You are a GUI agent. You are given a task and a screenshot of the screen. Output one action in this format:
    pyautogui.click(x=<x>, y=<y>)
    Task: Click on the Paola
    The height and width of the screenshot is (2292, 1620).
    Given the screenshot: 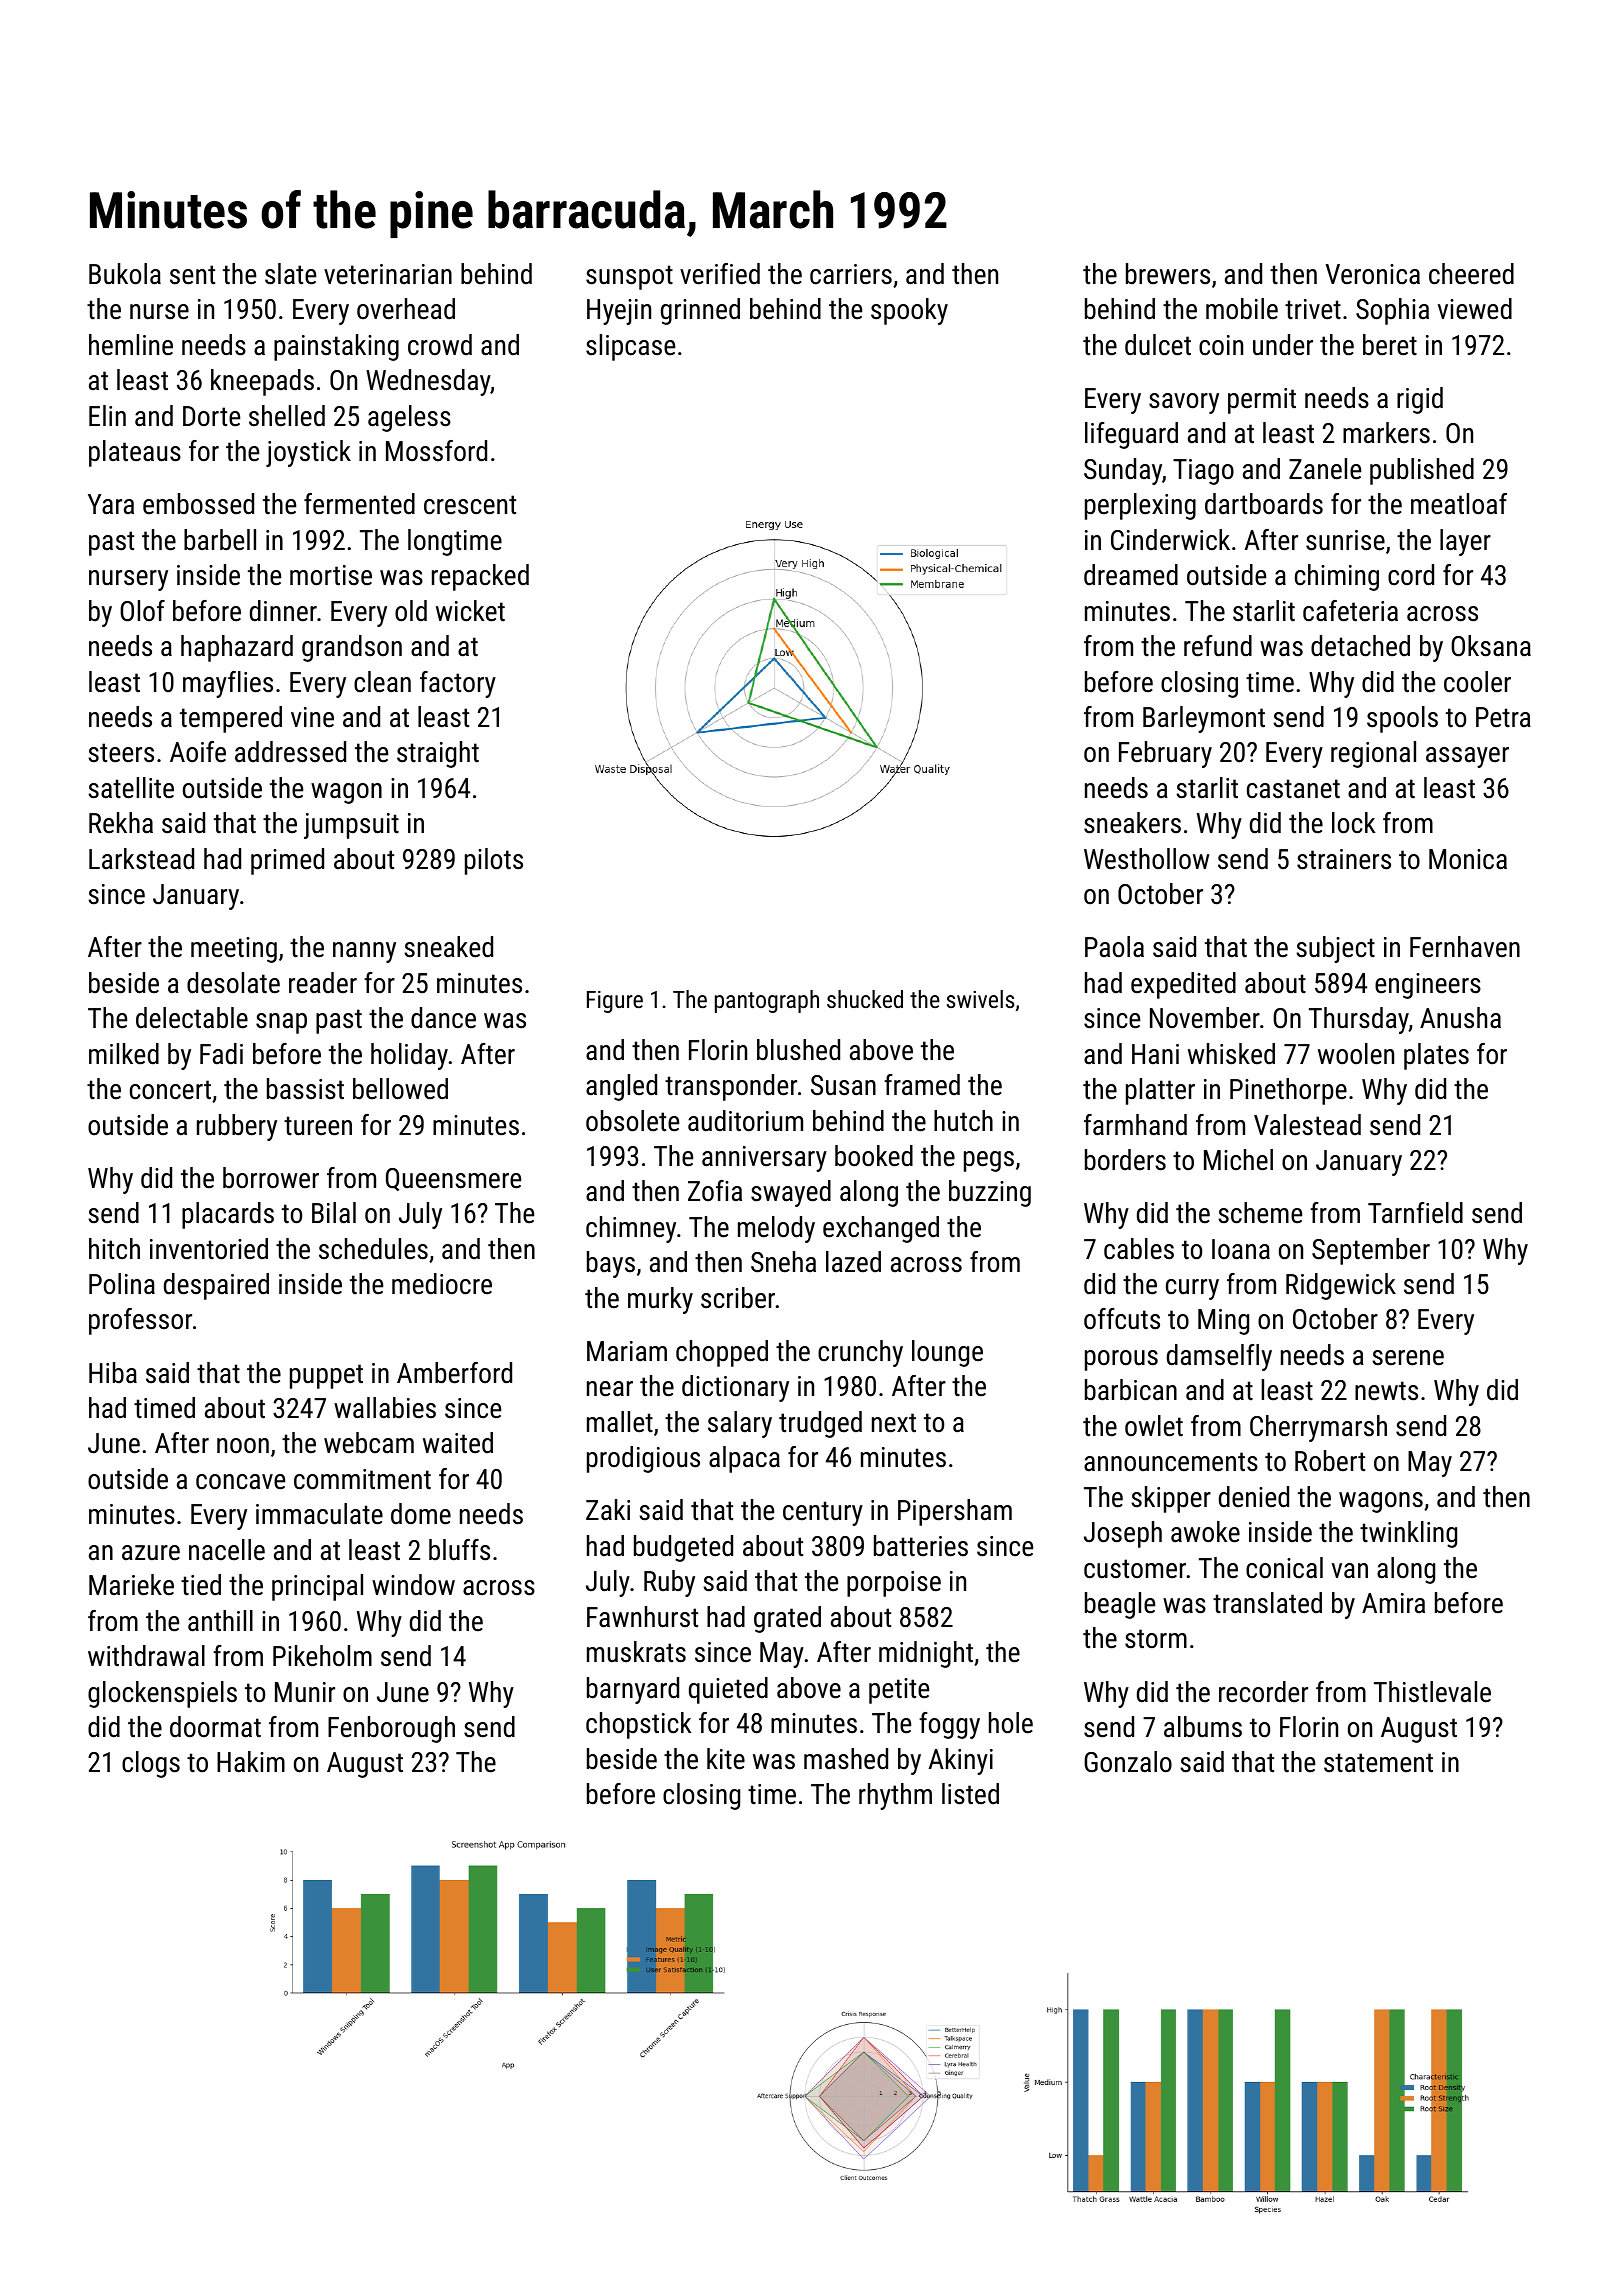 What is the action you would take?
    pyautogui.click(x=1114, y=947)
